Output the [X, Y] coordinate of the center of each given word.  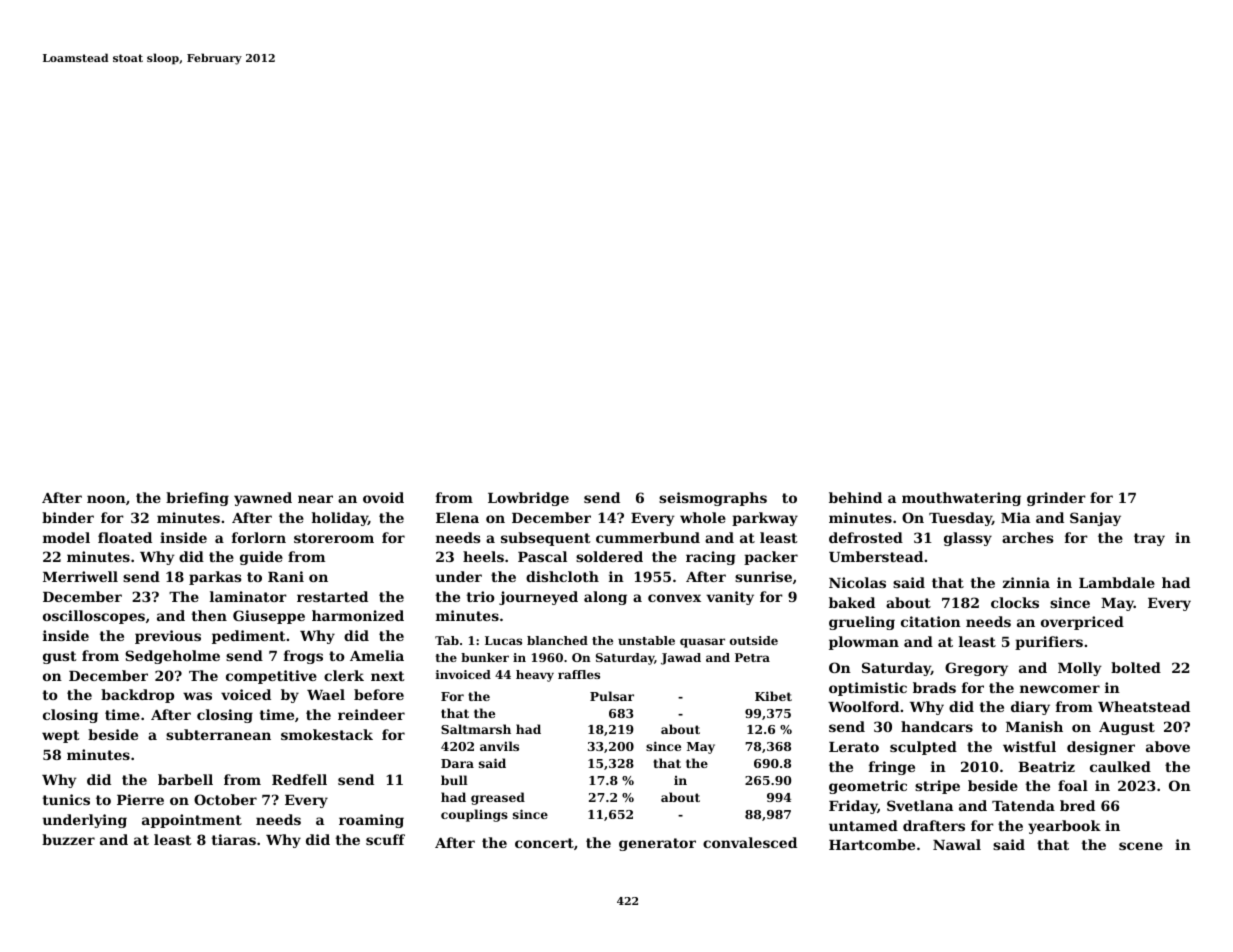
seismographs [713, 499]
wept [61, 736]
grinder [1056, 499]
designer [1101, 748]
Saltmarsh [476, 729]
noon [106, 499]
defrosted [866, 537]
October [225, 799]
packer [771, 558]
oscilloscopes [94, 617]
